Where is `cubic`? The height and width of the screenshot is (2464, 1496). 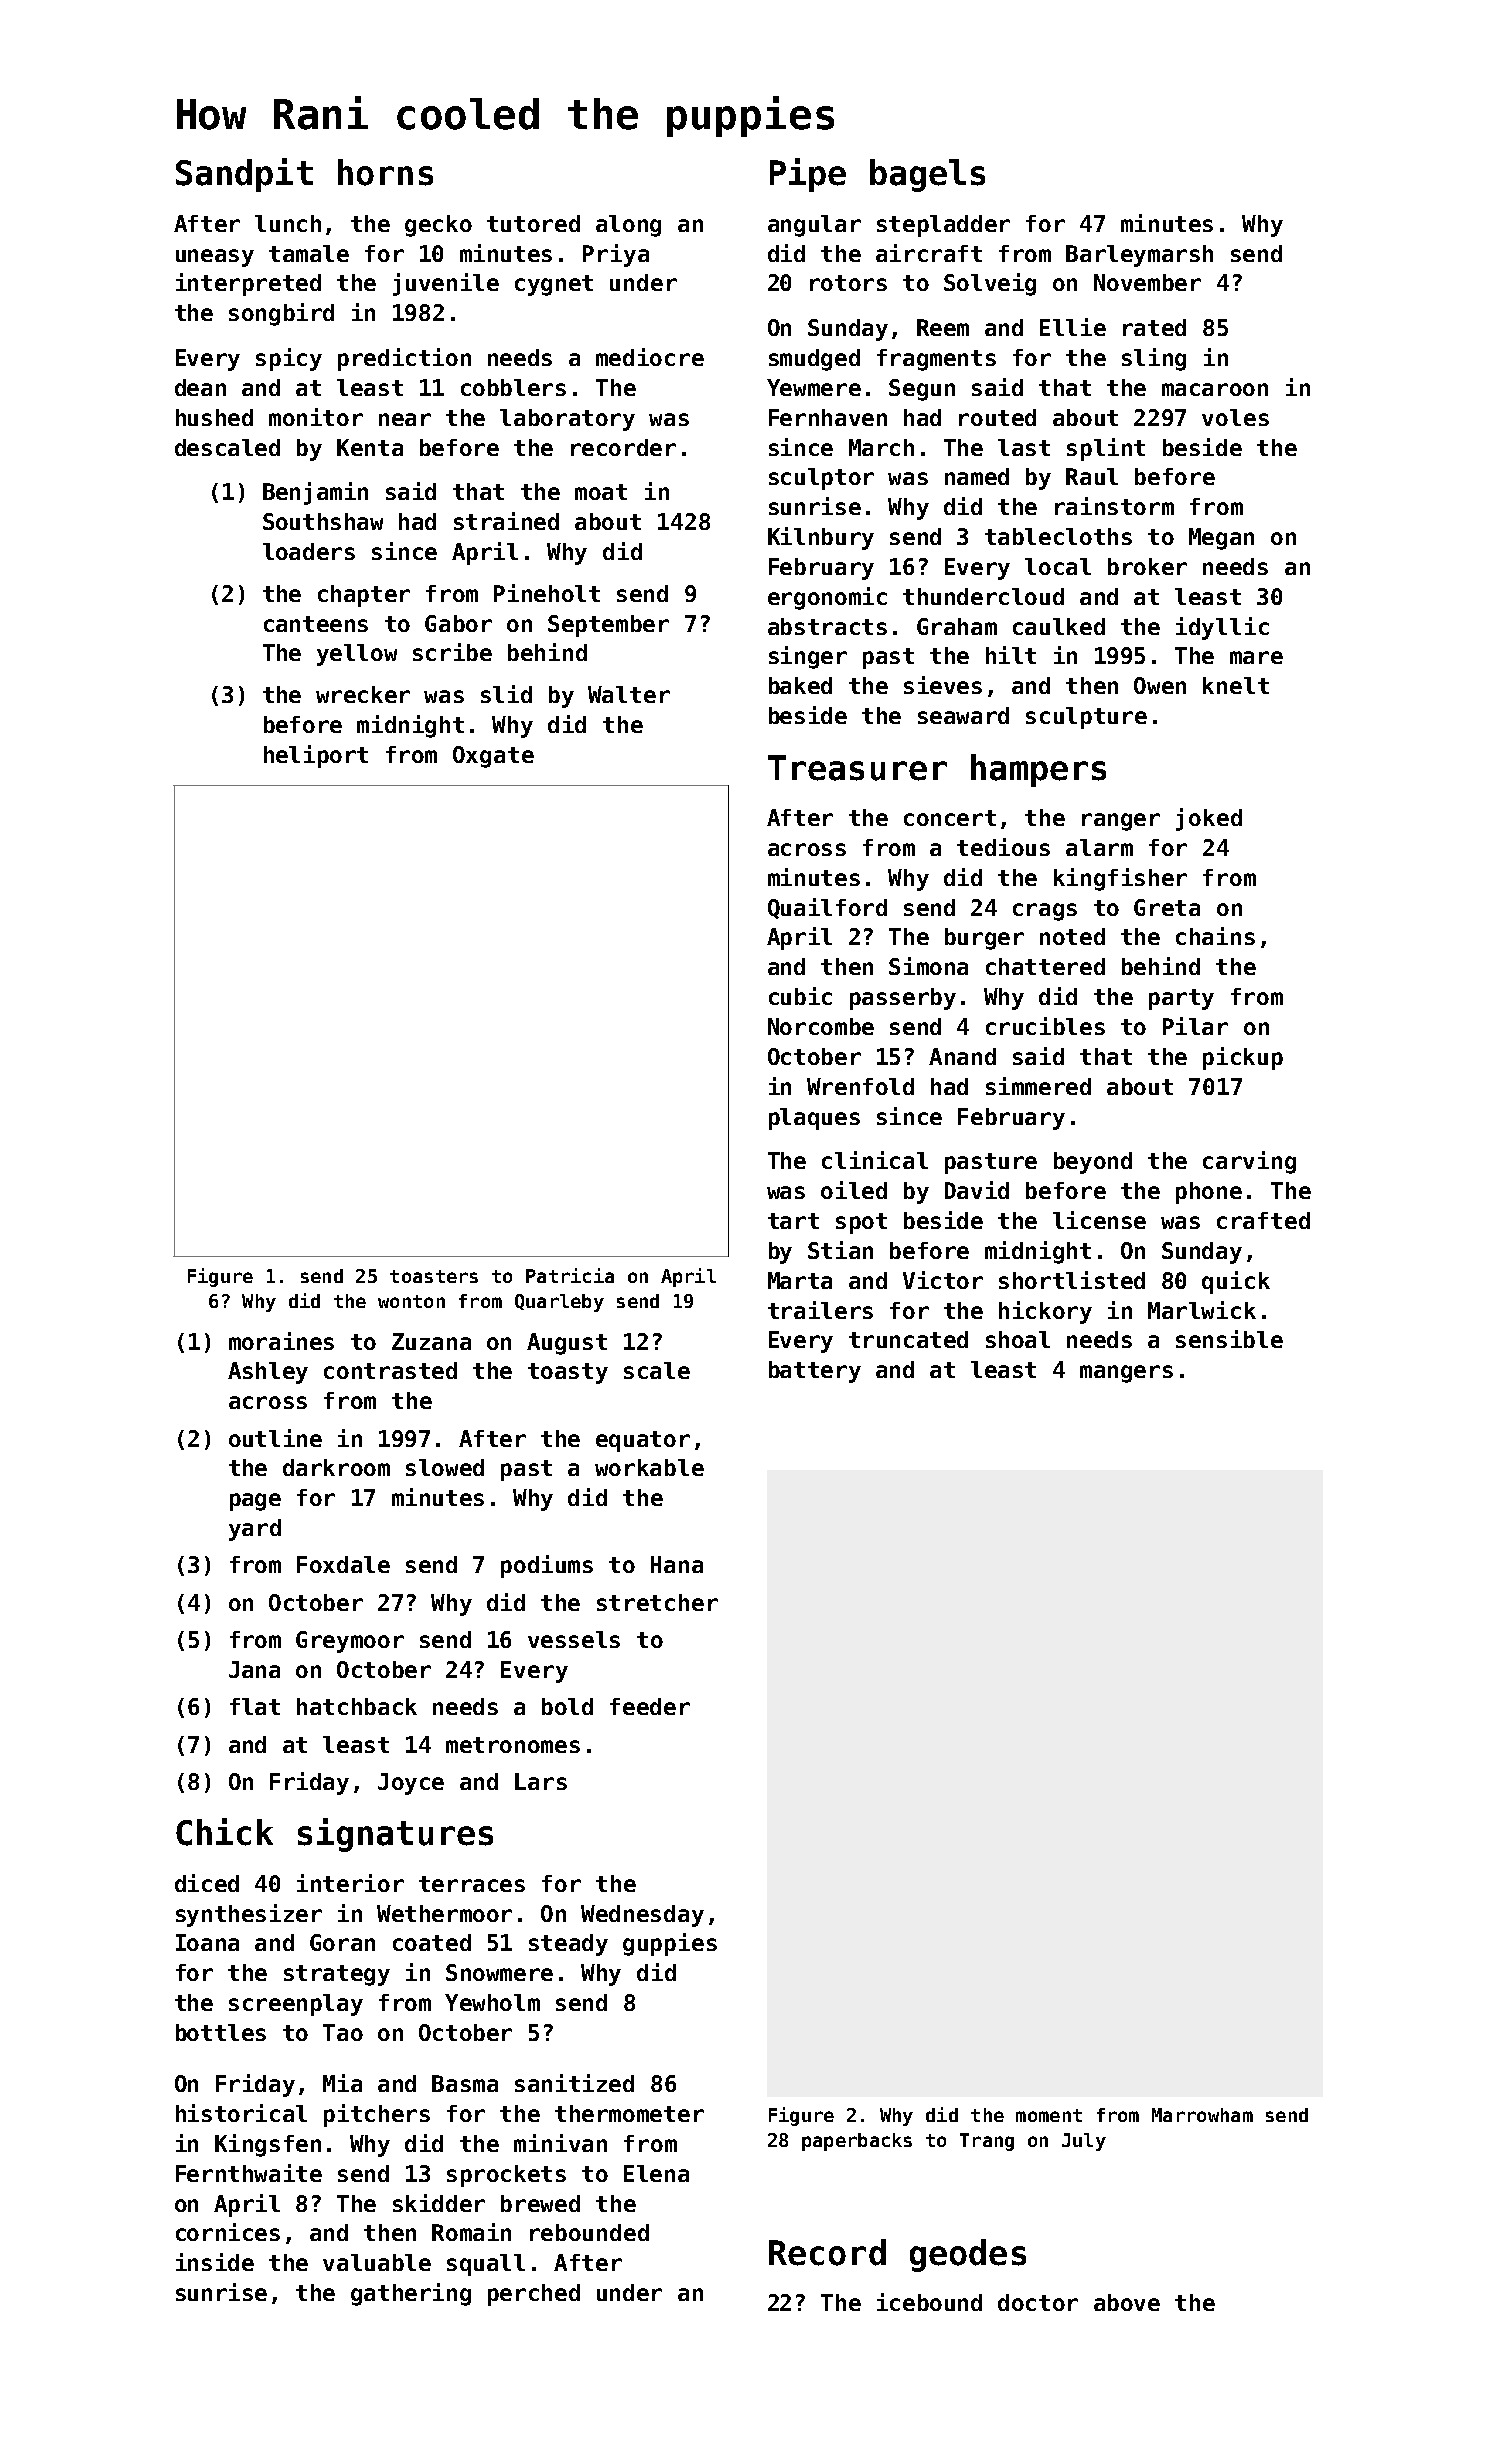 cubic is located at coordinates (800, 996).
